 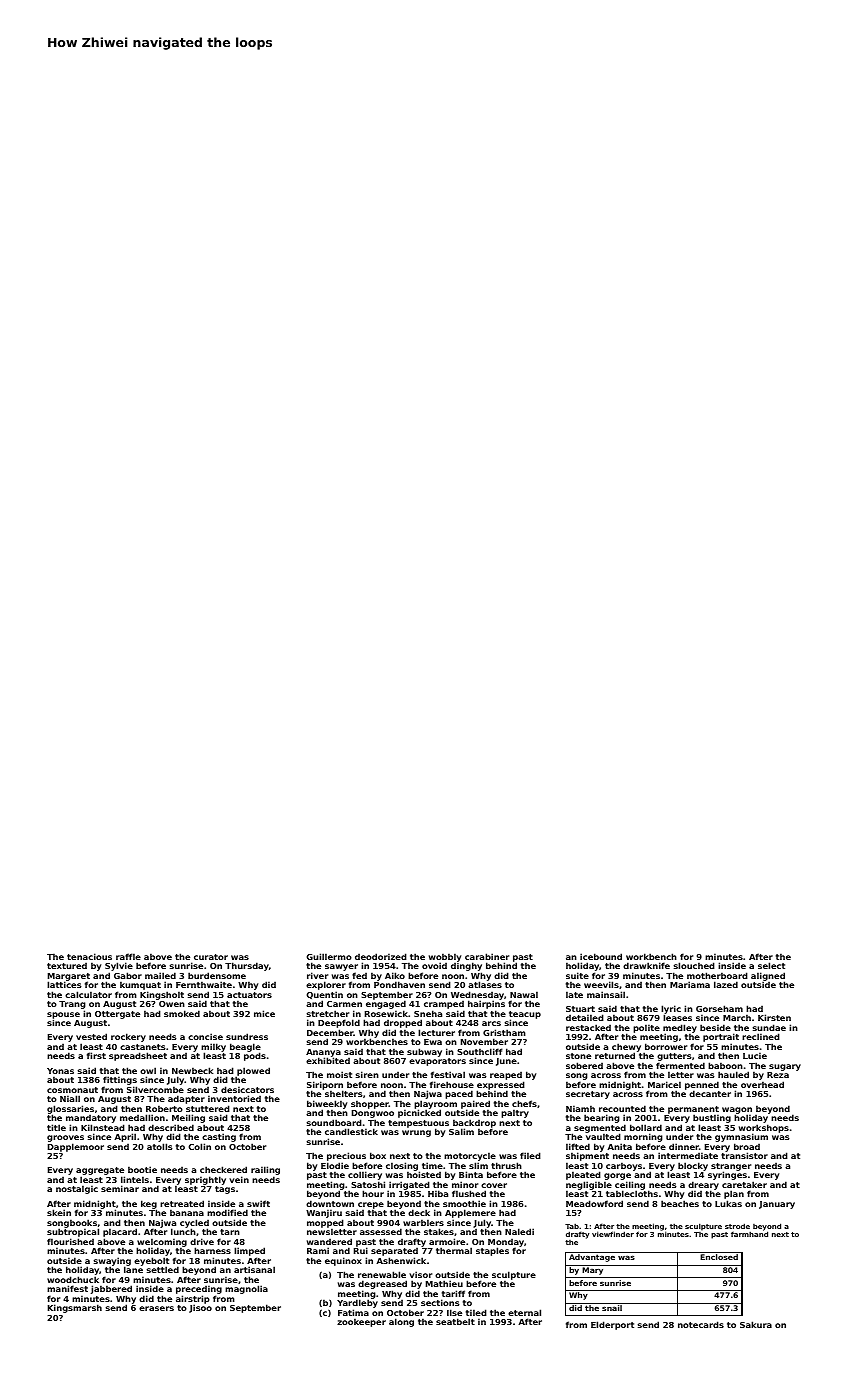 What do you see at coordinates (424, 1052) in the screenshot?
I see `subway` at bounding box center [424, 1052].
